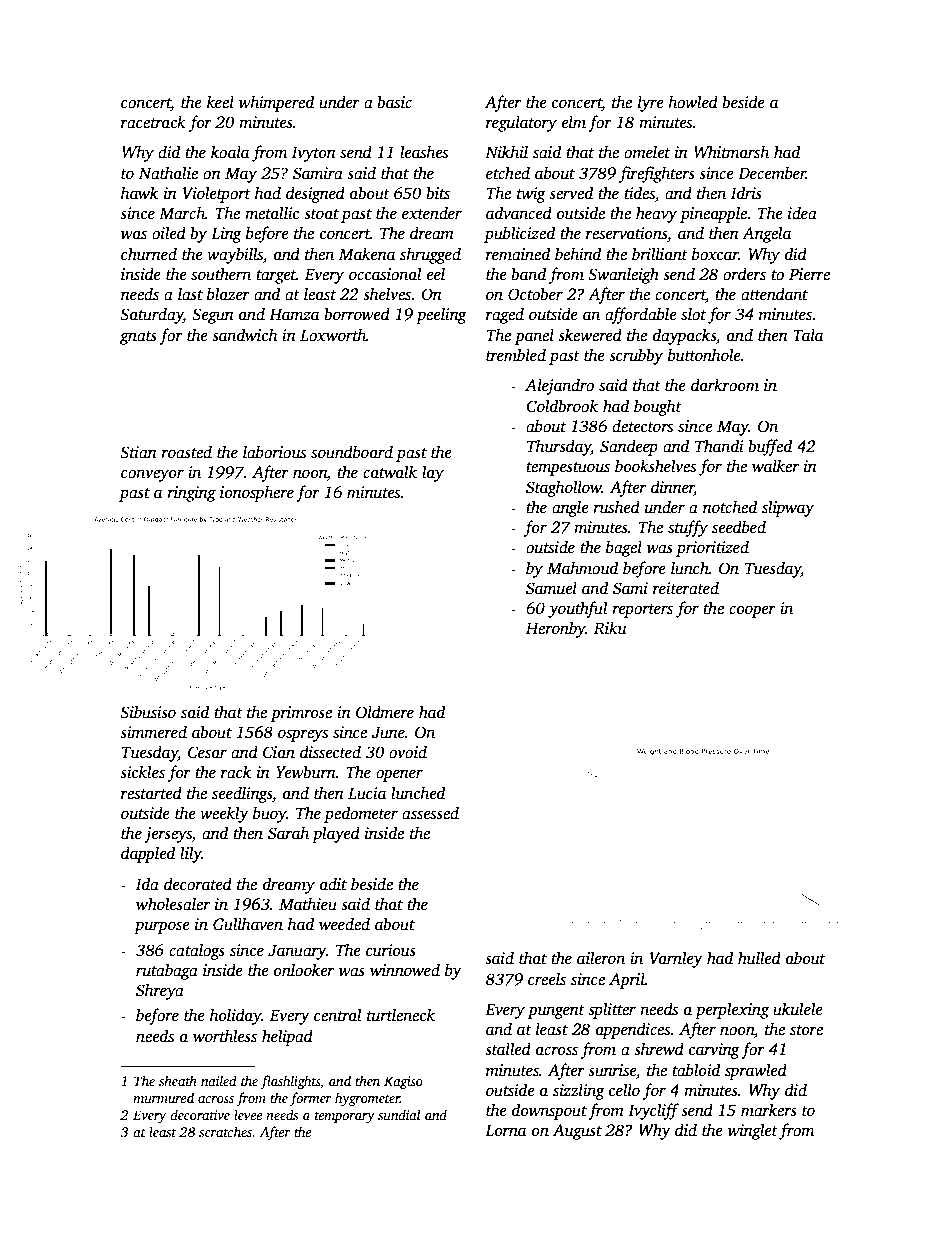 This screenshot has width=952, height=1233. What do you see at coordinates (582, 568) in the screenshot?
I see `Mahmoud` at bounding box center [582, 568].
